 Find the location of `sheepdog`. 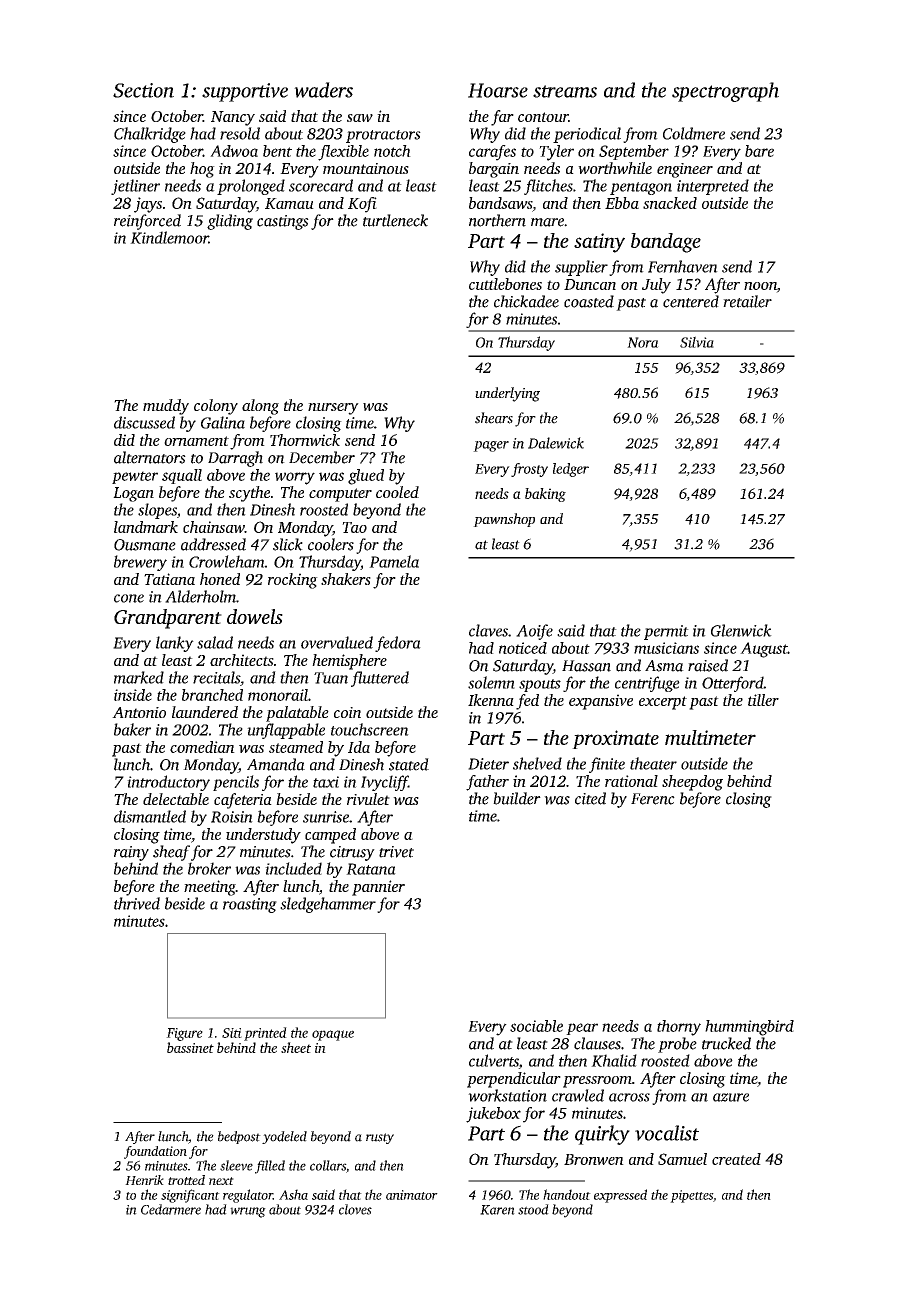

sheepdog is located at coordinates (692, 783).
